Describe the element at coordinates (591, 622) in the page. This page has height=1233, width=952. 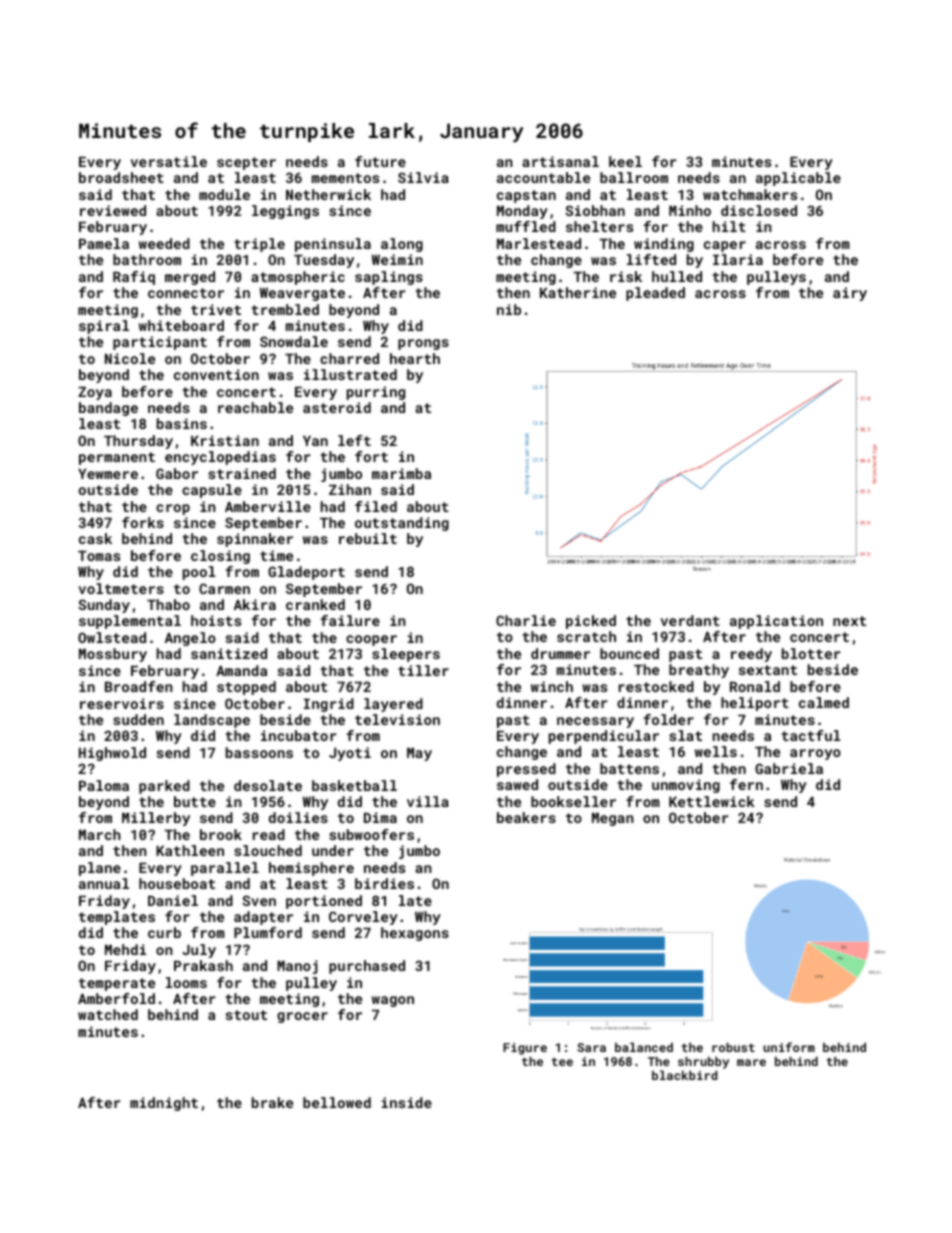
I see `picked` at that location.
